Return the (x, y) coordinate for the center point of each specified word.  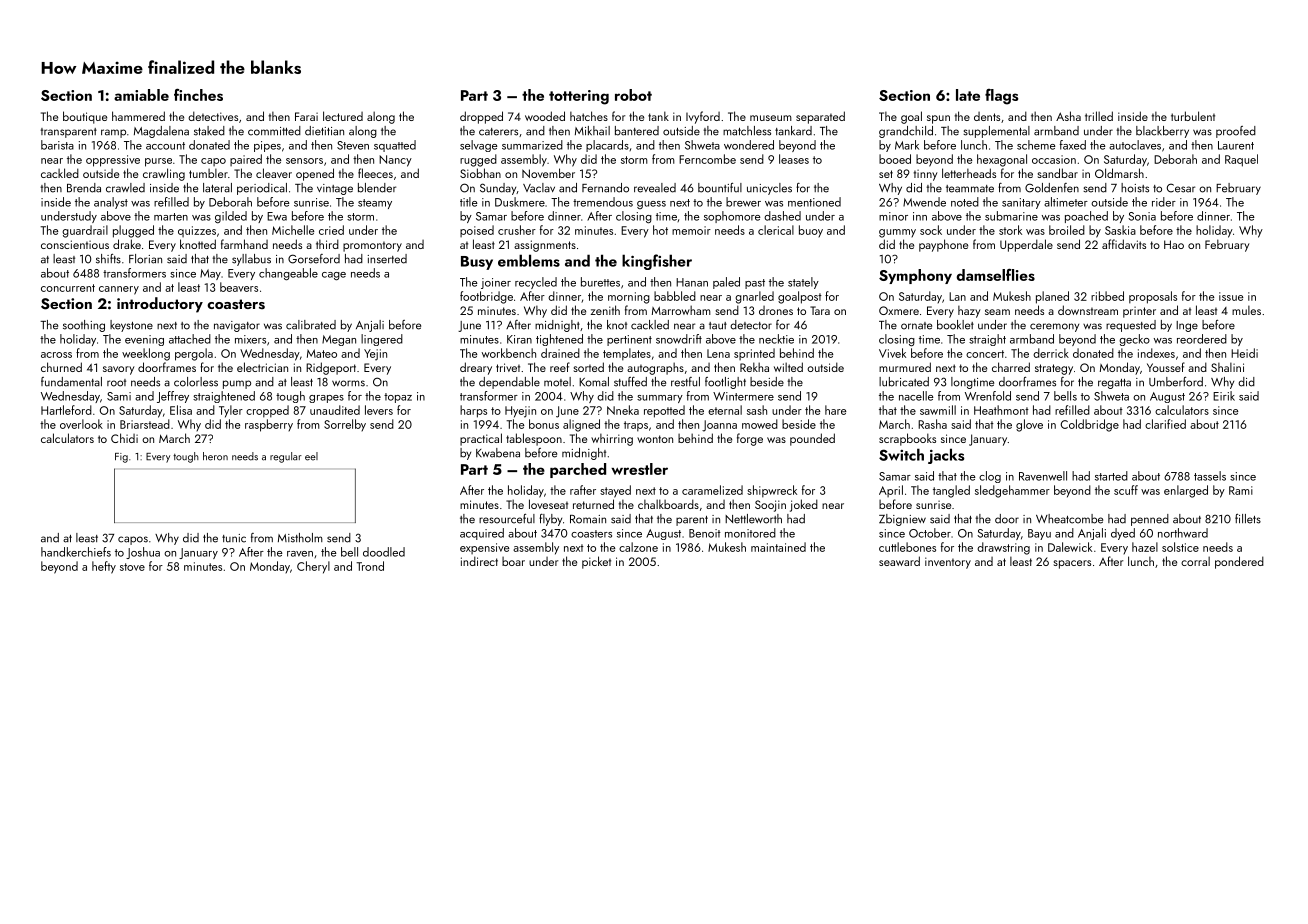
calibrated (311, 325)
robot (633, 95)
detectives (213, 116)
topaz (398, 398)
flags (1001, 97)
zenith (605, 310)
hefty (104, 567)
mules (1246, 310)
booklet (955, 325)
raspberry (269, 425)
